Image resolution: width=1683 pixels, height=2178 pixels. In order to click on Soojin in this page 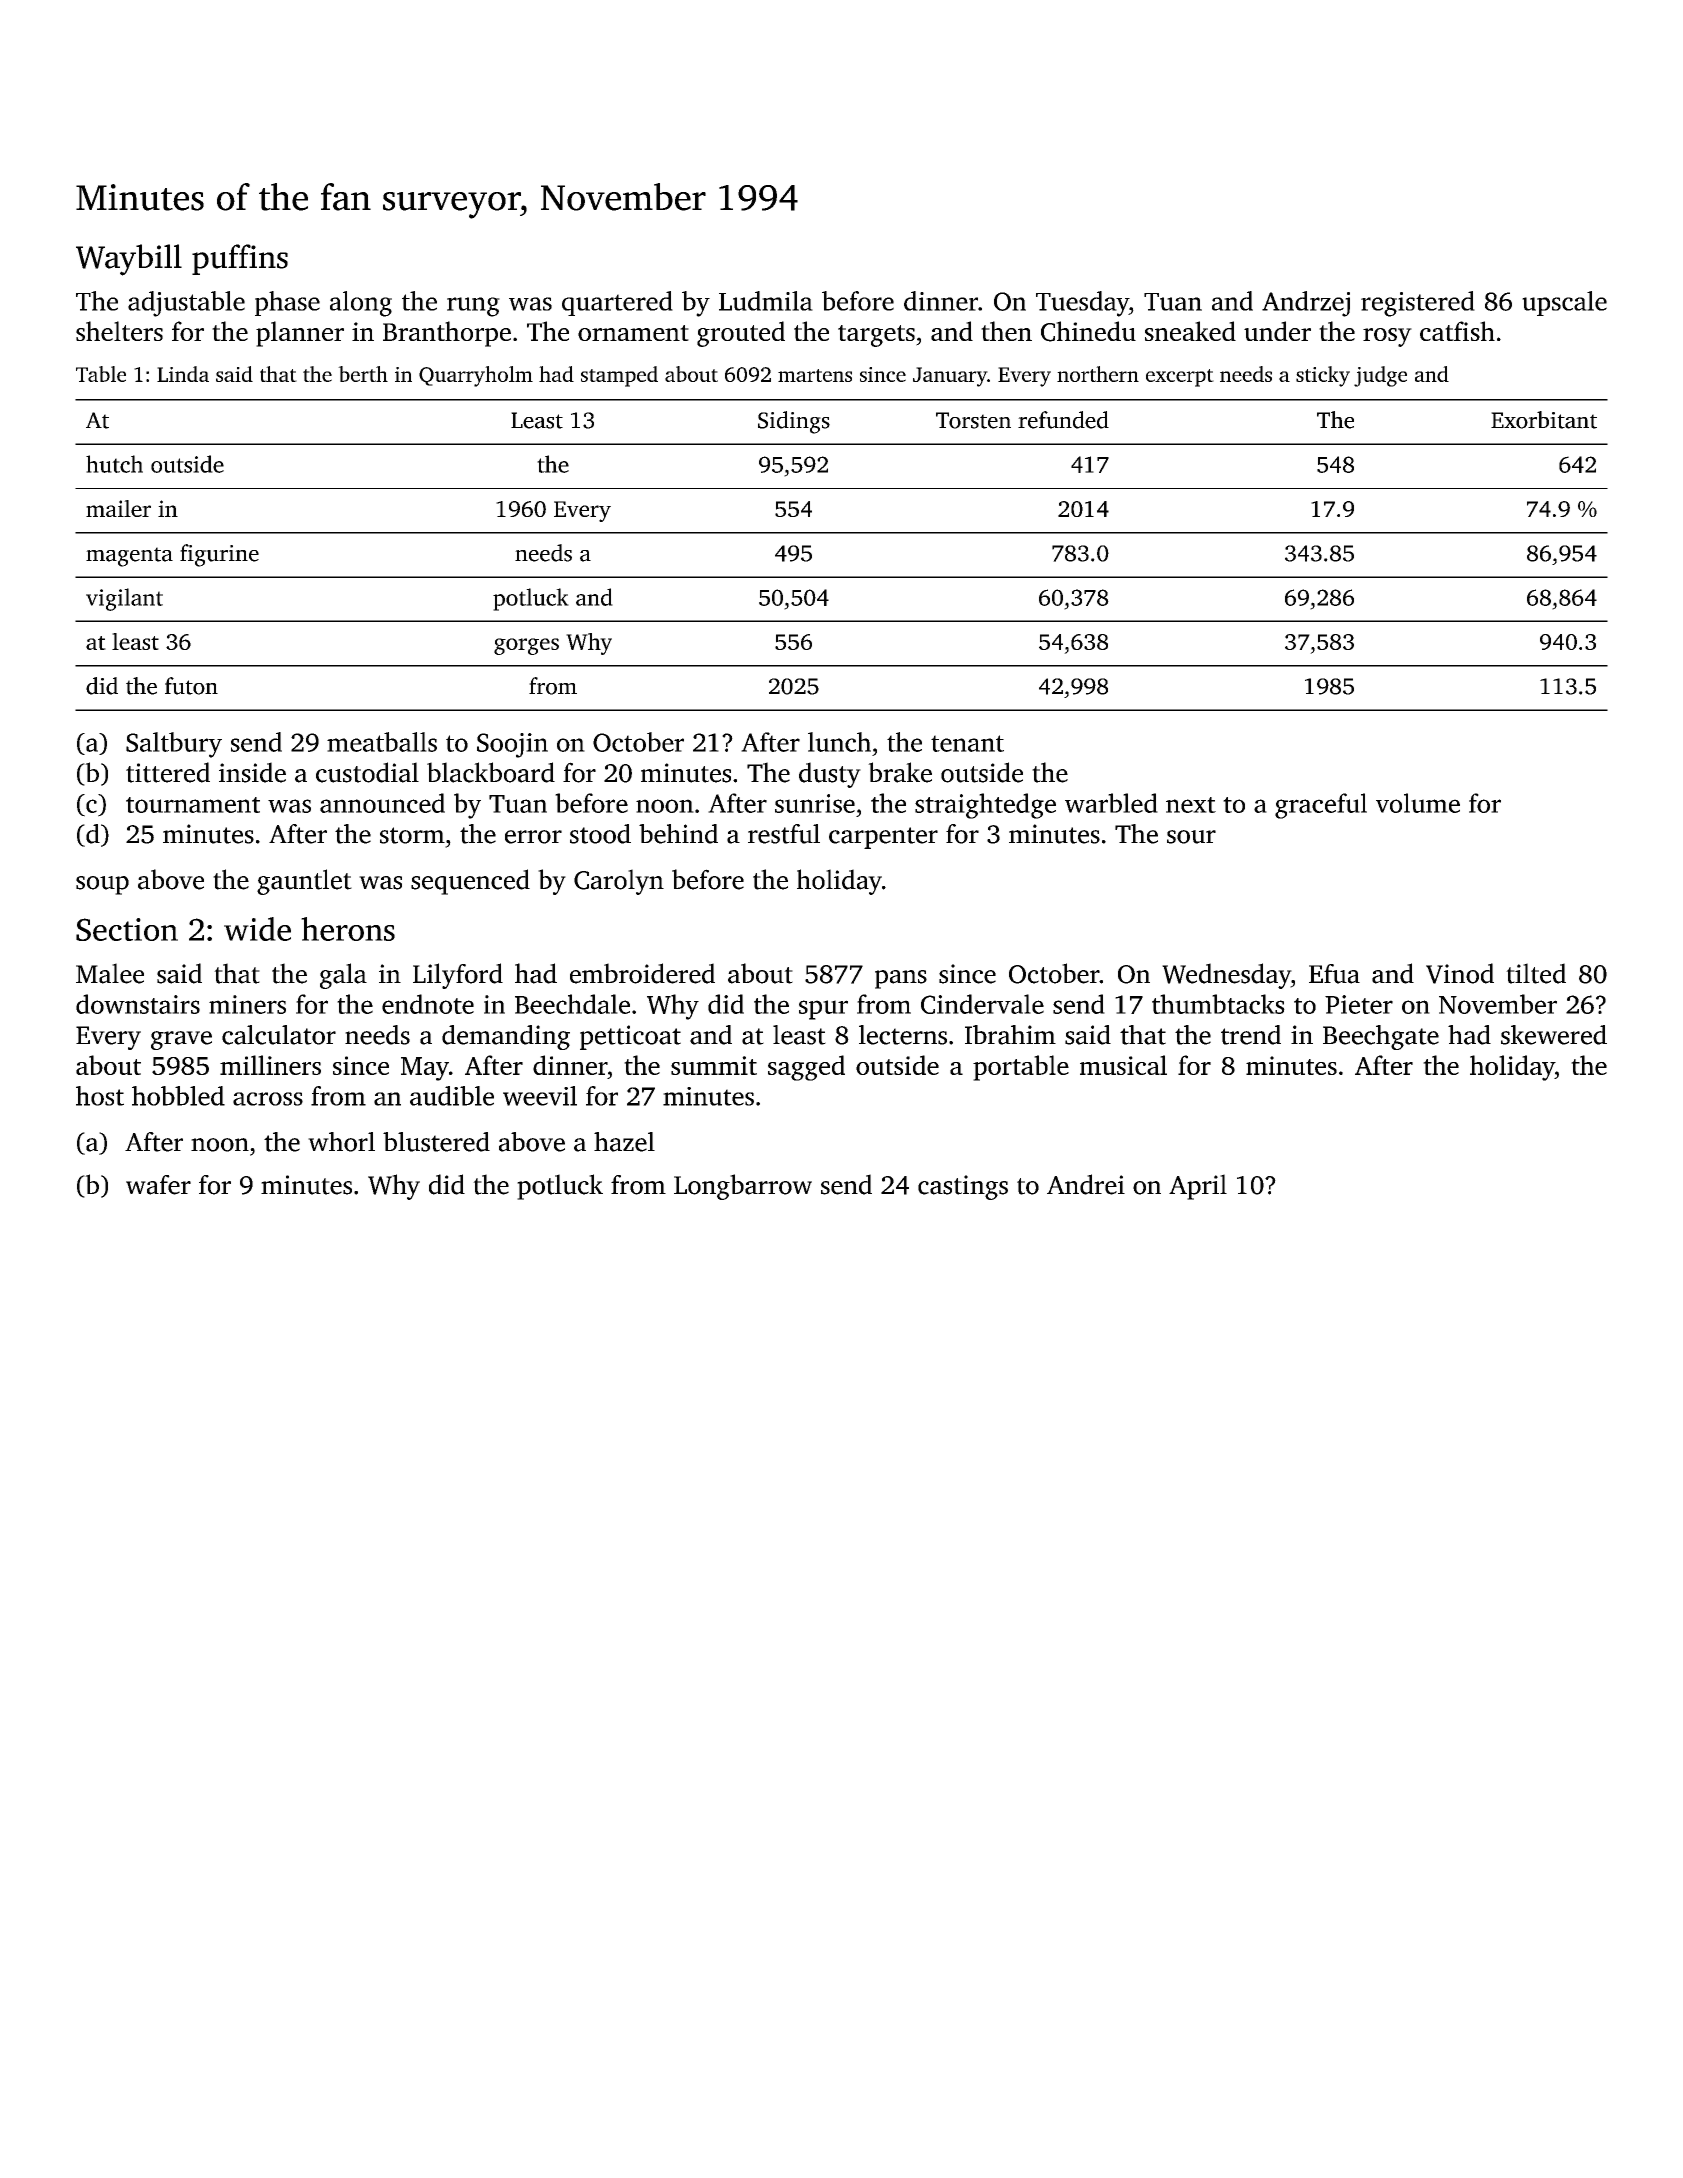, I will do `click(512, 745)`.
